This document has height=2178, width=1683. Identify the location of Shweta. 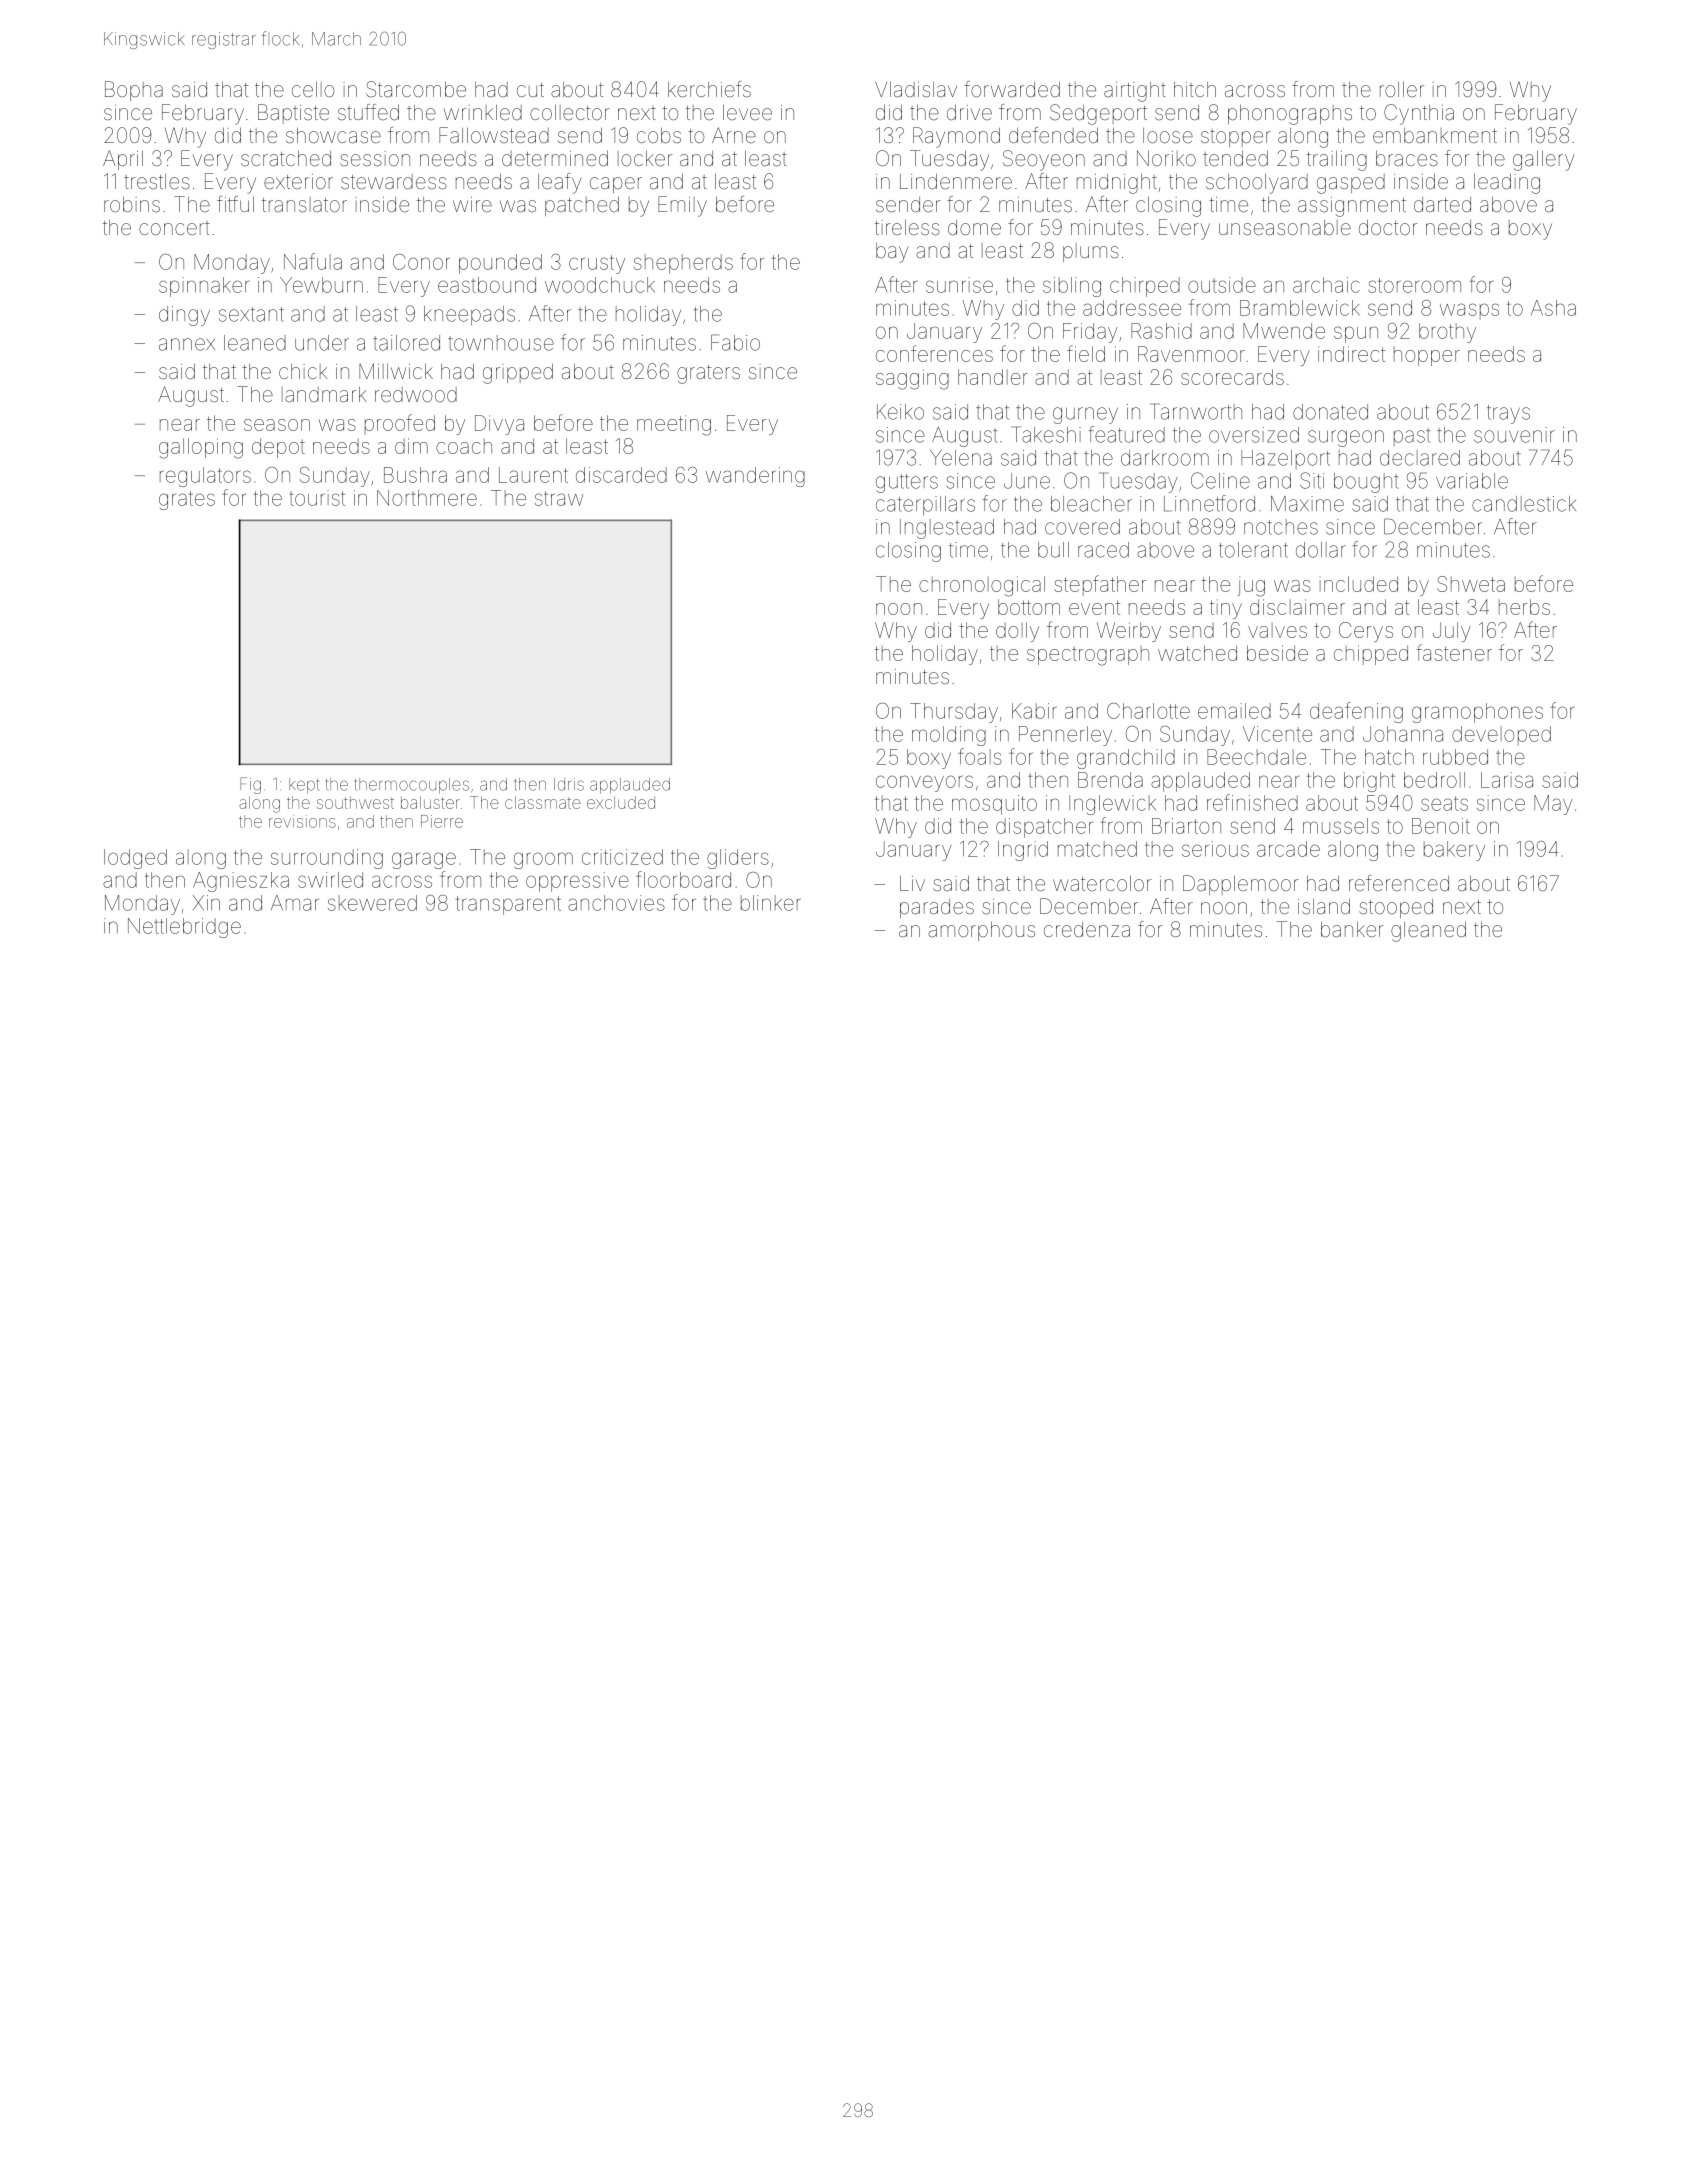
(1471, 584).
